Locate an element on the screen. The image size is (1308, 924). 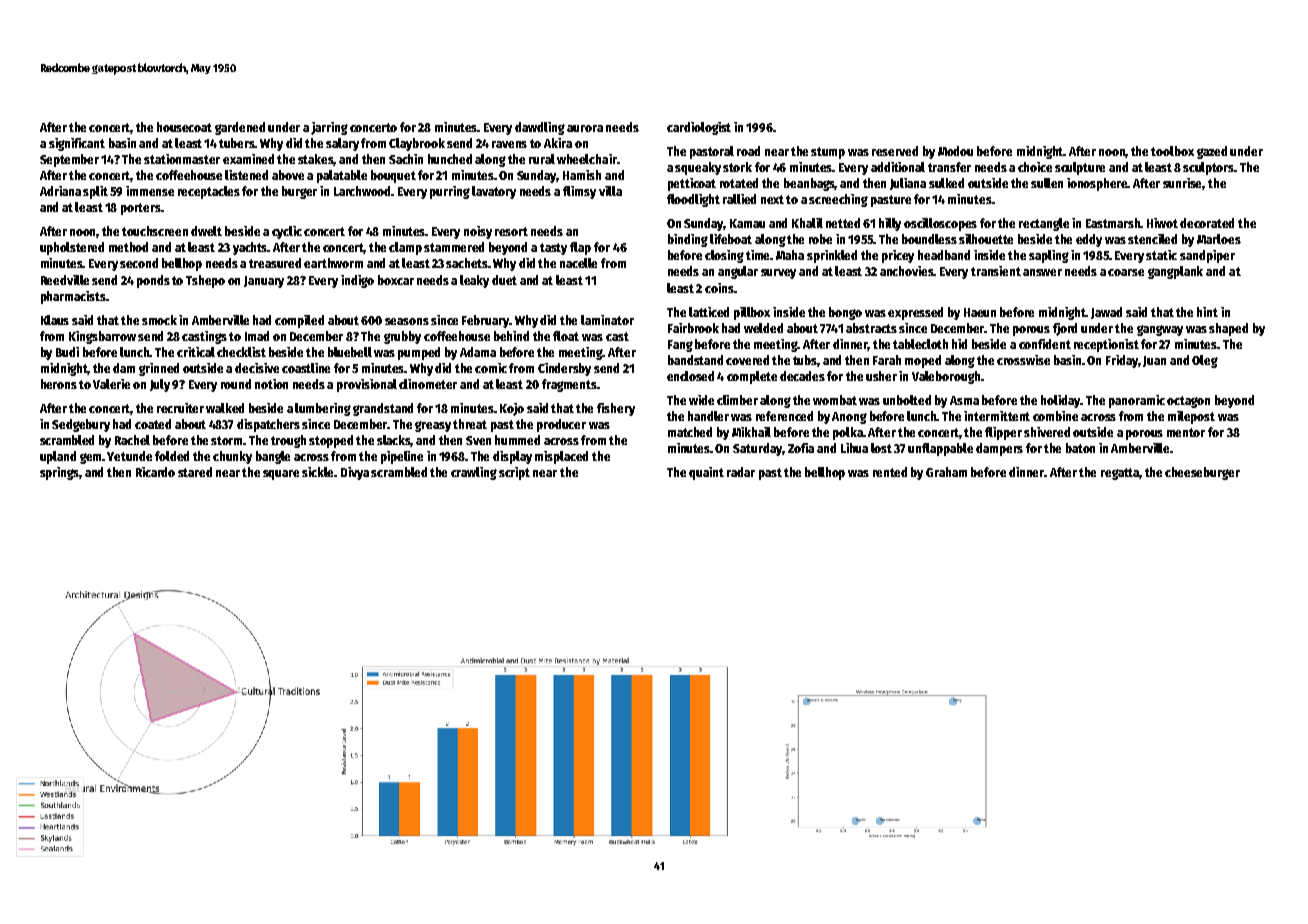
tablecloth is located at coordinates (920, 344).
